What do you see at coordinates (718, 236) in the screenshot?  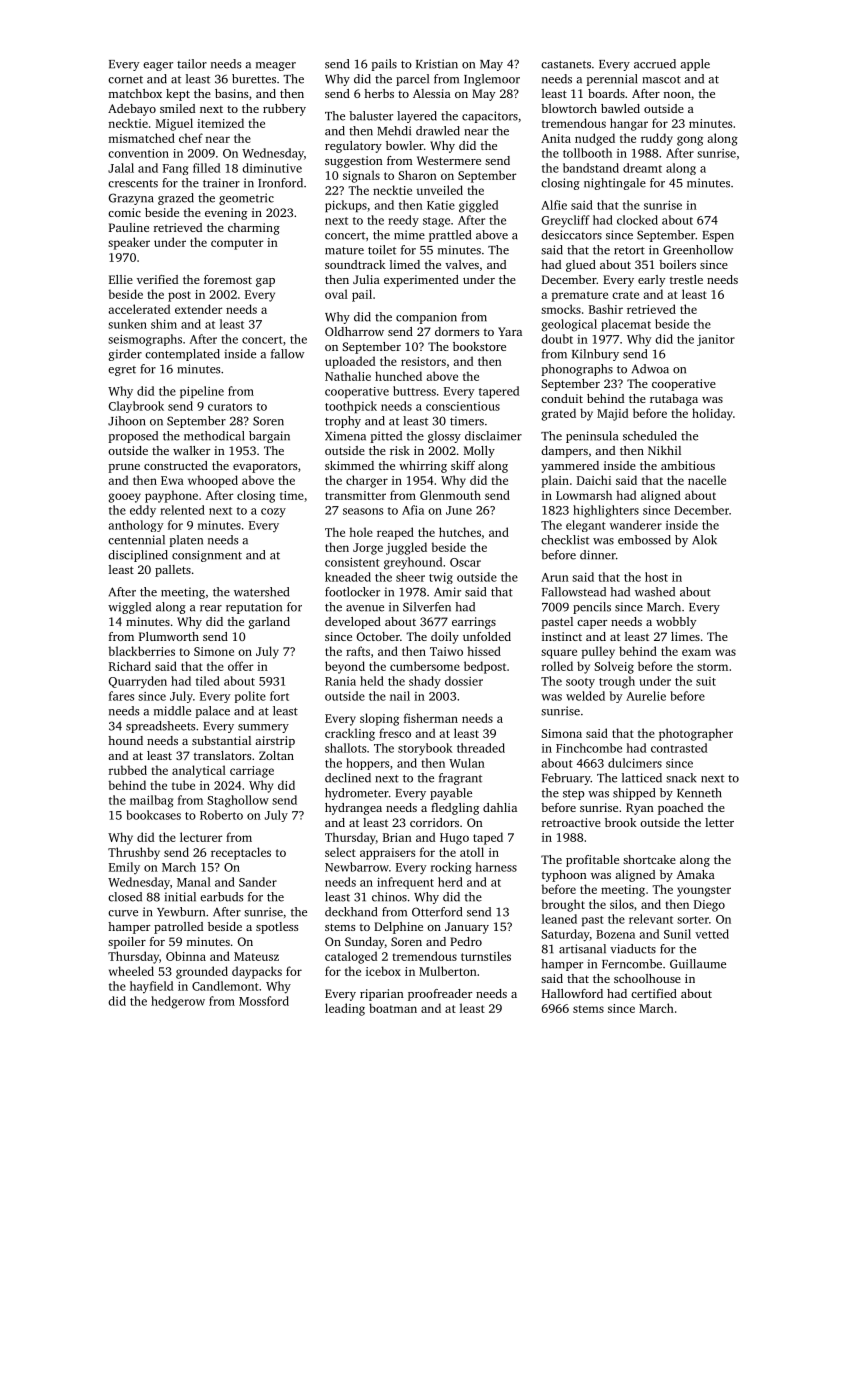 I see `Espen` at bounding box center [718, 236].
